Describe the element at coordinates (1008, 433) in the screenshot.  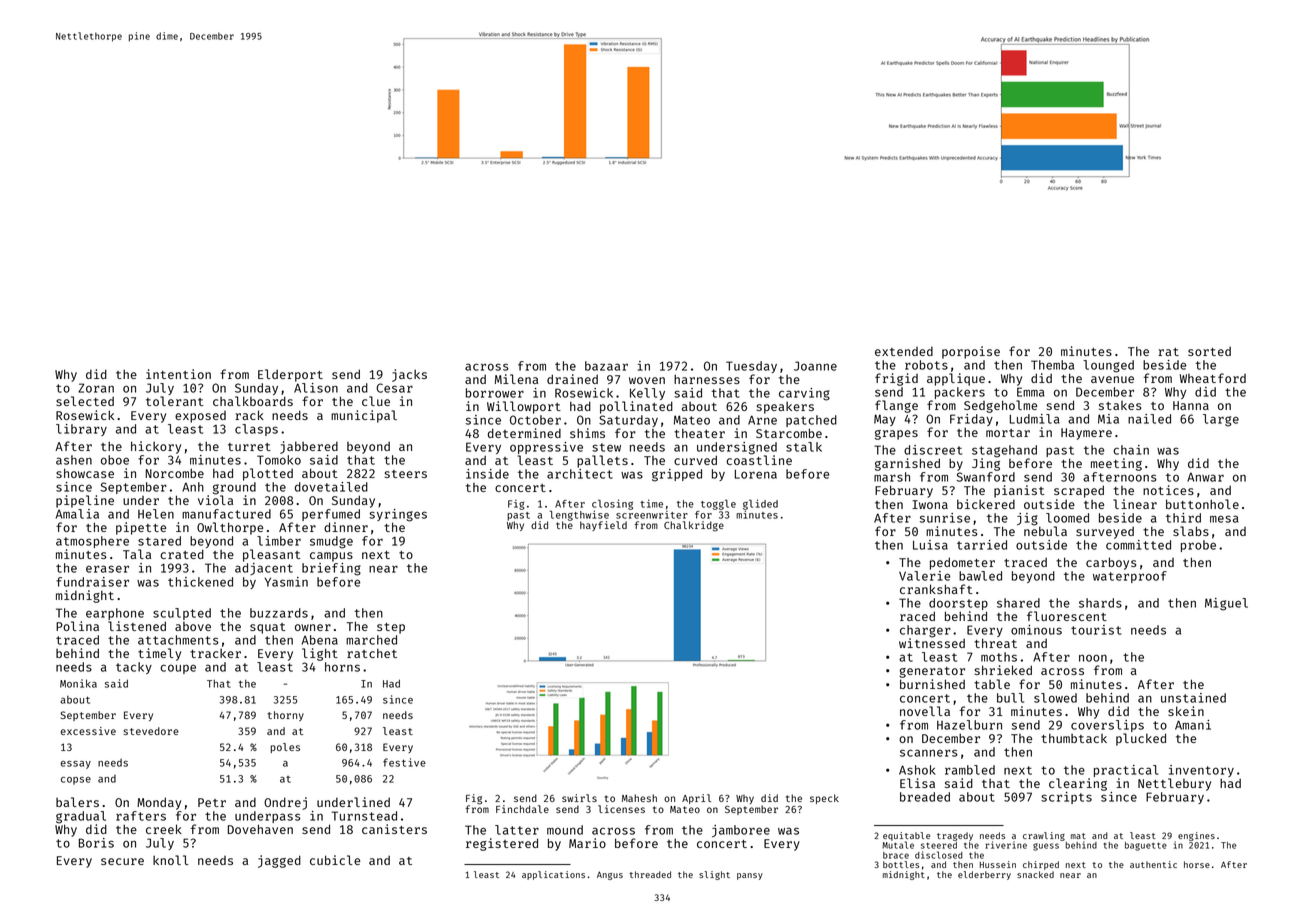
I see `mortar` at that location.
